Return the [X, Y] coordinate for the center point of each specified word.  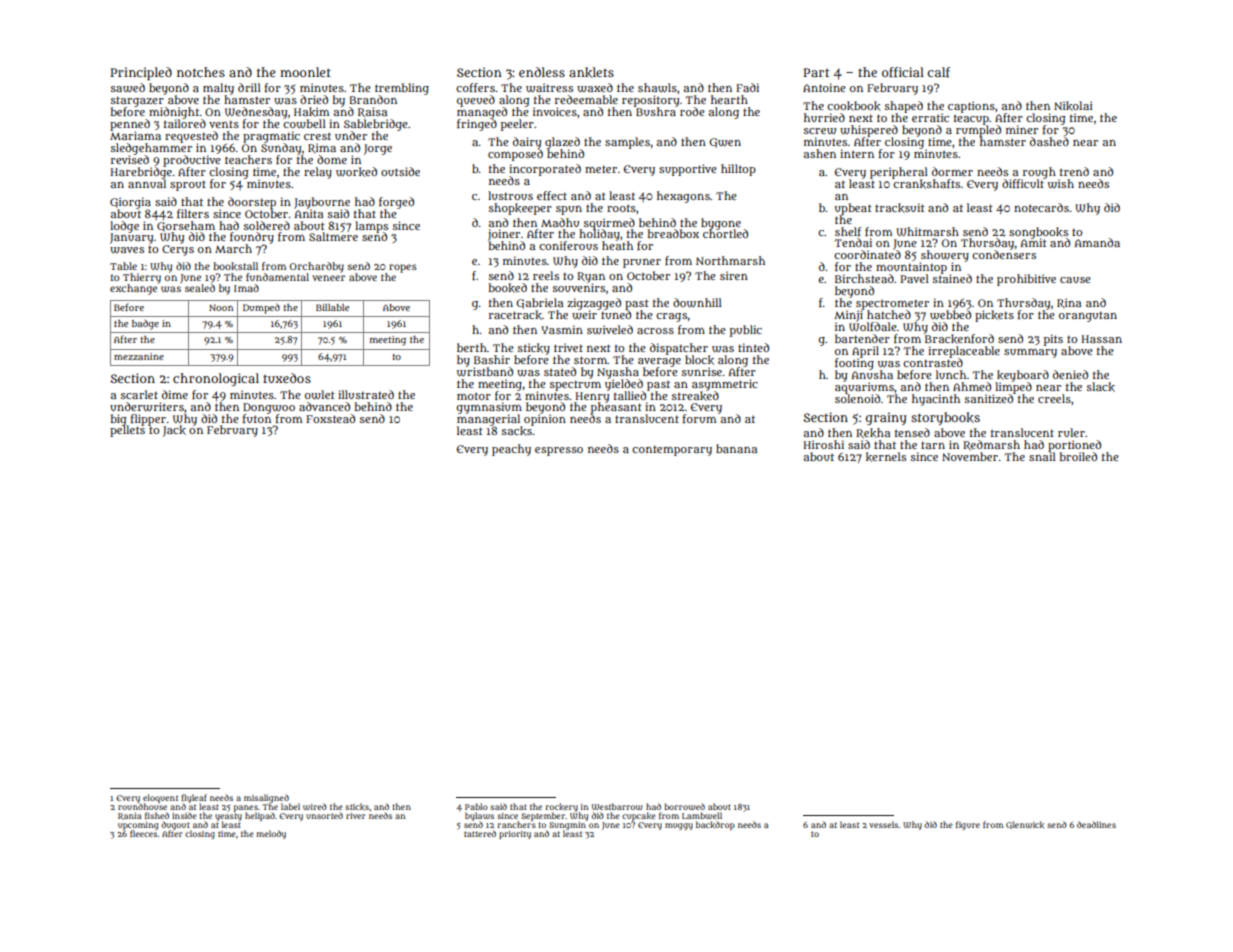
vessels [883, 824]
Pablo [476, 806]
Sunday [281, 149]
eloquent [160, 798]
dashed [1049, 141]
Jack [174, 431]
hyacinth [936, 400]
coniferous [568, 245]
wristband [485, 372]
